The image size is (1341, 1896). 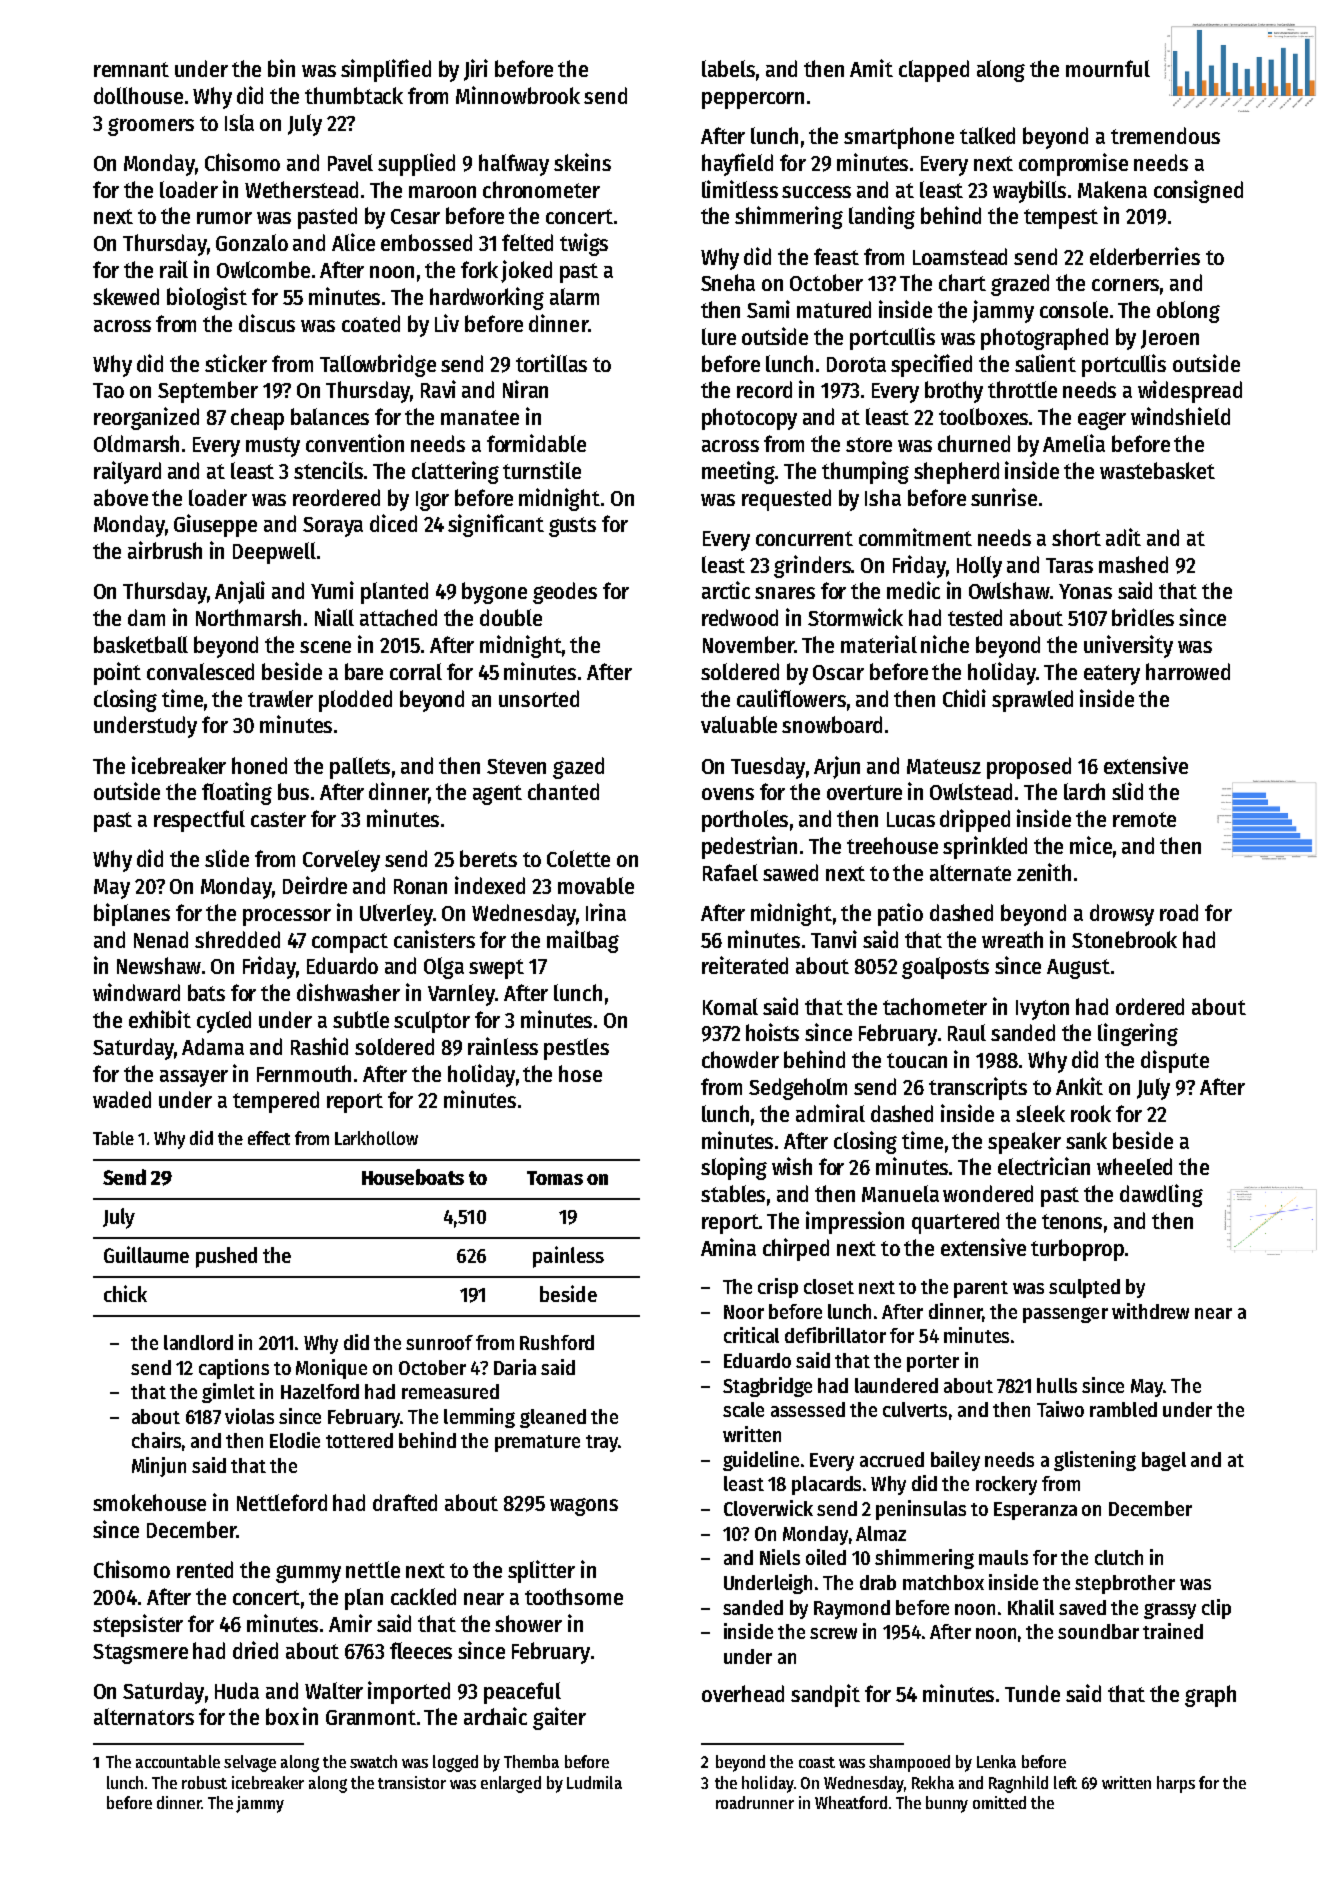 What do you see at coordinates (1176, 1784) in the page?
I see `harps` at bounding box center [1176, 1784].
